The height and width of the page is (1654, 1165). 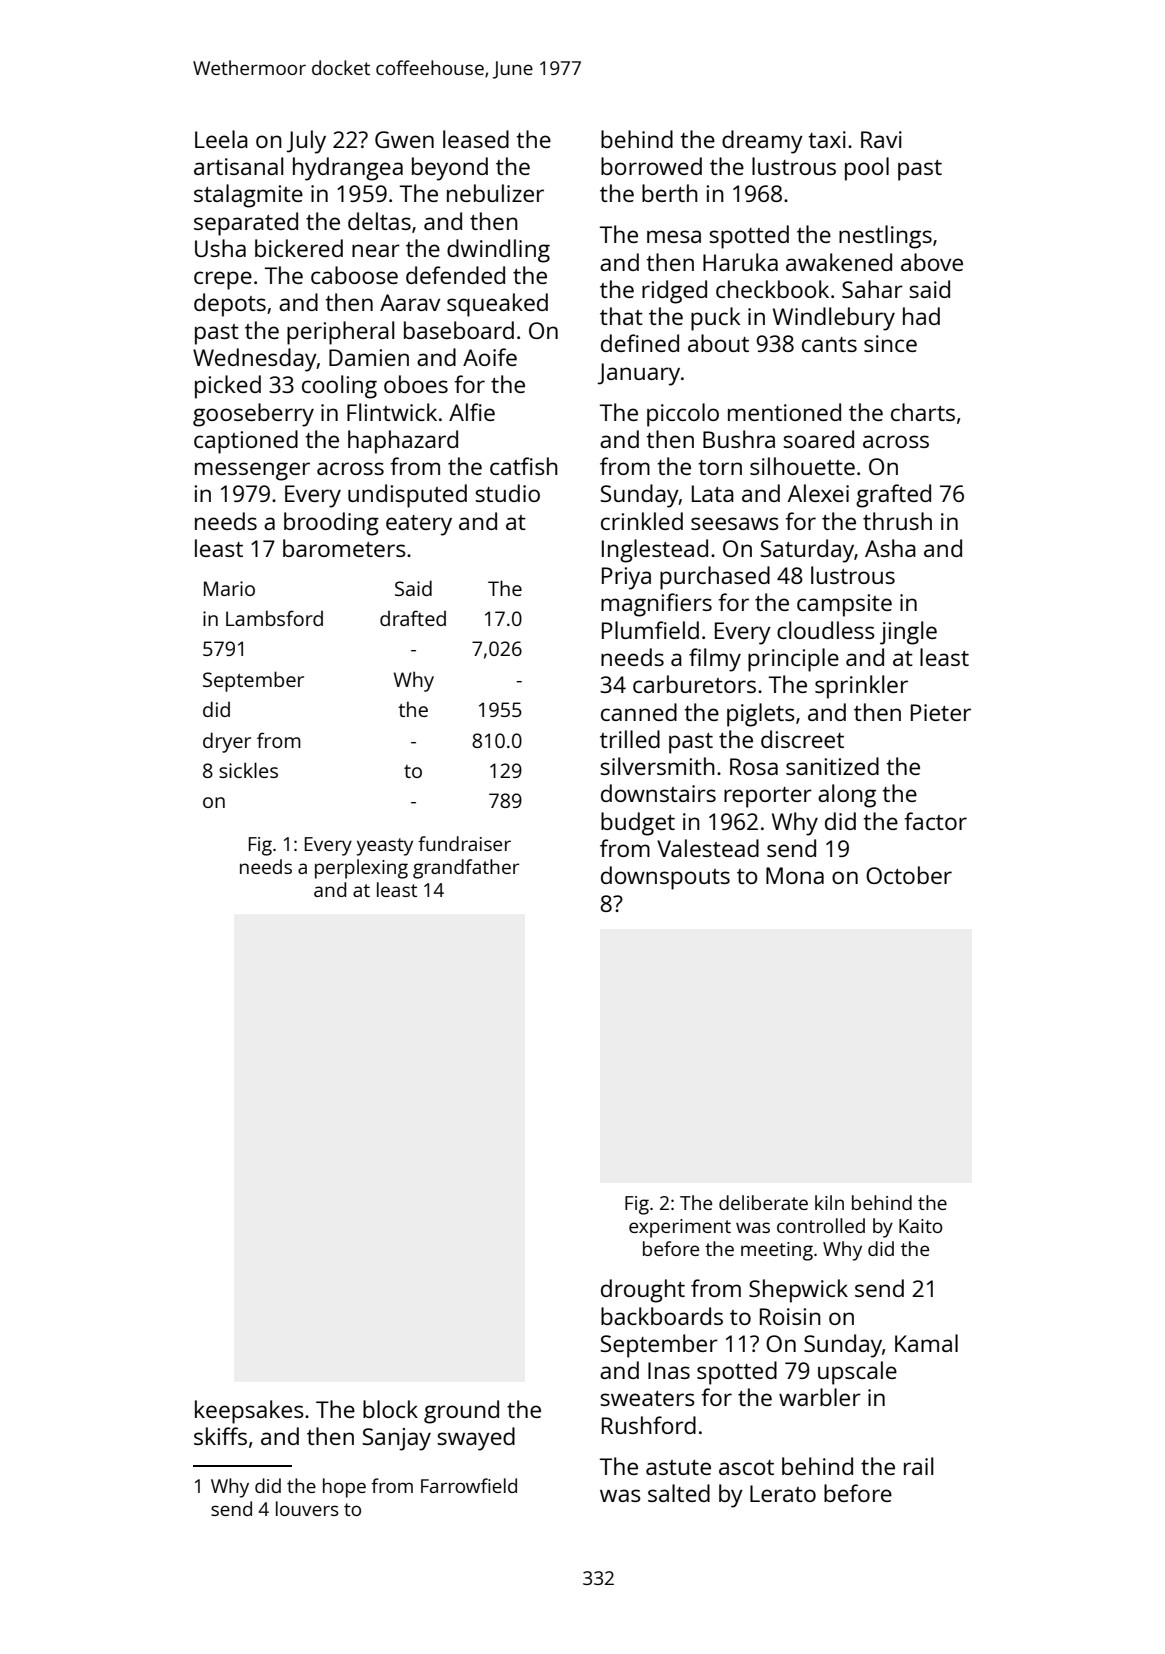 I want to click on leased, so click(x=476, y=139).
